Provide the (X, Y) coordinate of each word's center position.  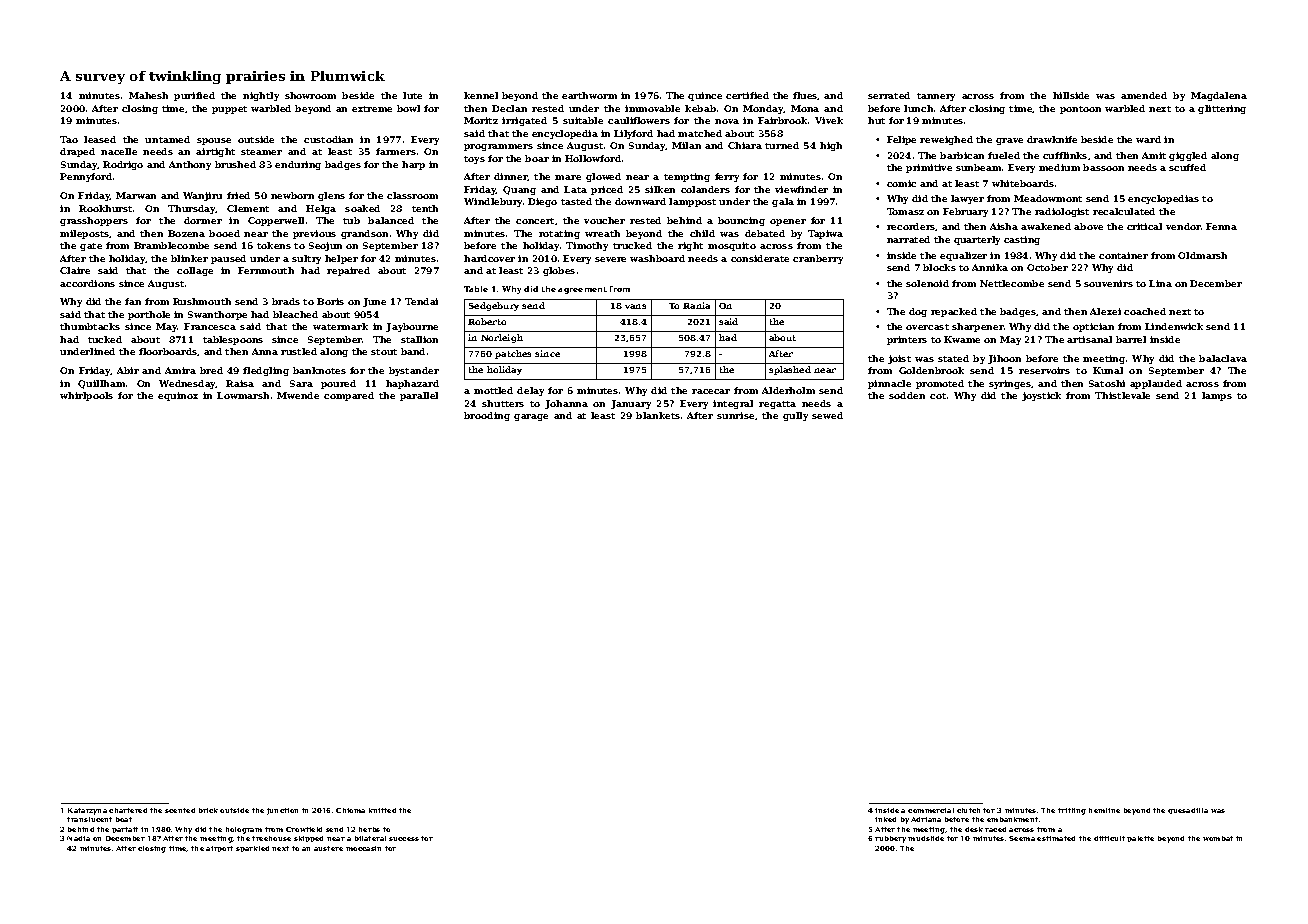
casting (1022, 240)
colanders (705, 189)
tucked (105, 339)
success (404, 839)
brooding (487, 416)
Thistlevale (1122, 395)
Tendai (421, 301)
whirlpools (86, 396)
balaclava (1223, 358)
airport (219, 849)
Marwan (136, 195)
